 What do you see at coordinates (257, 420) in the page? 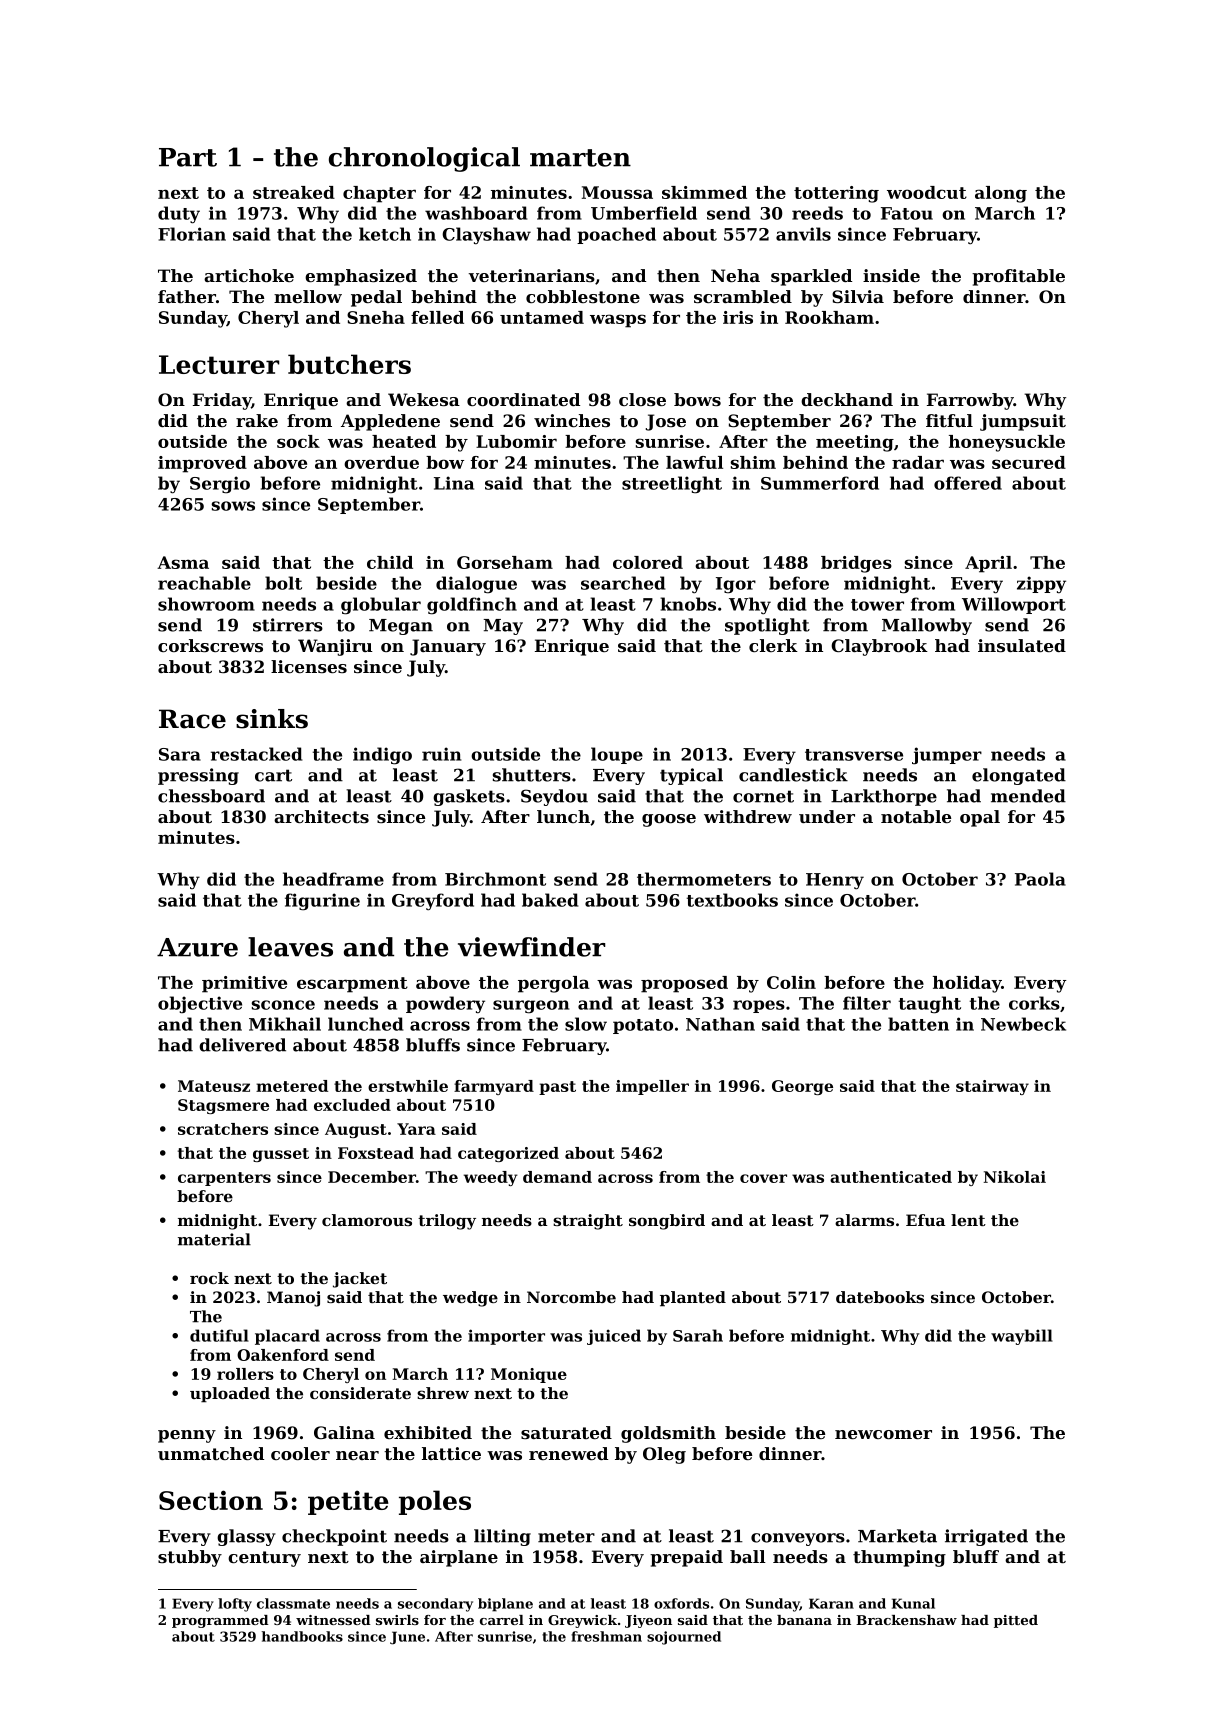
I see `rake` at bounding box center [257, 420].
